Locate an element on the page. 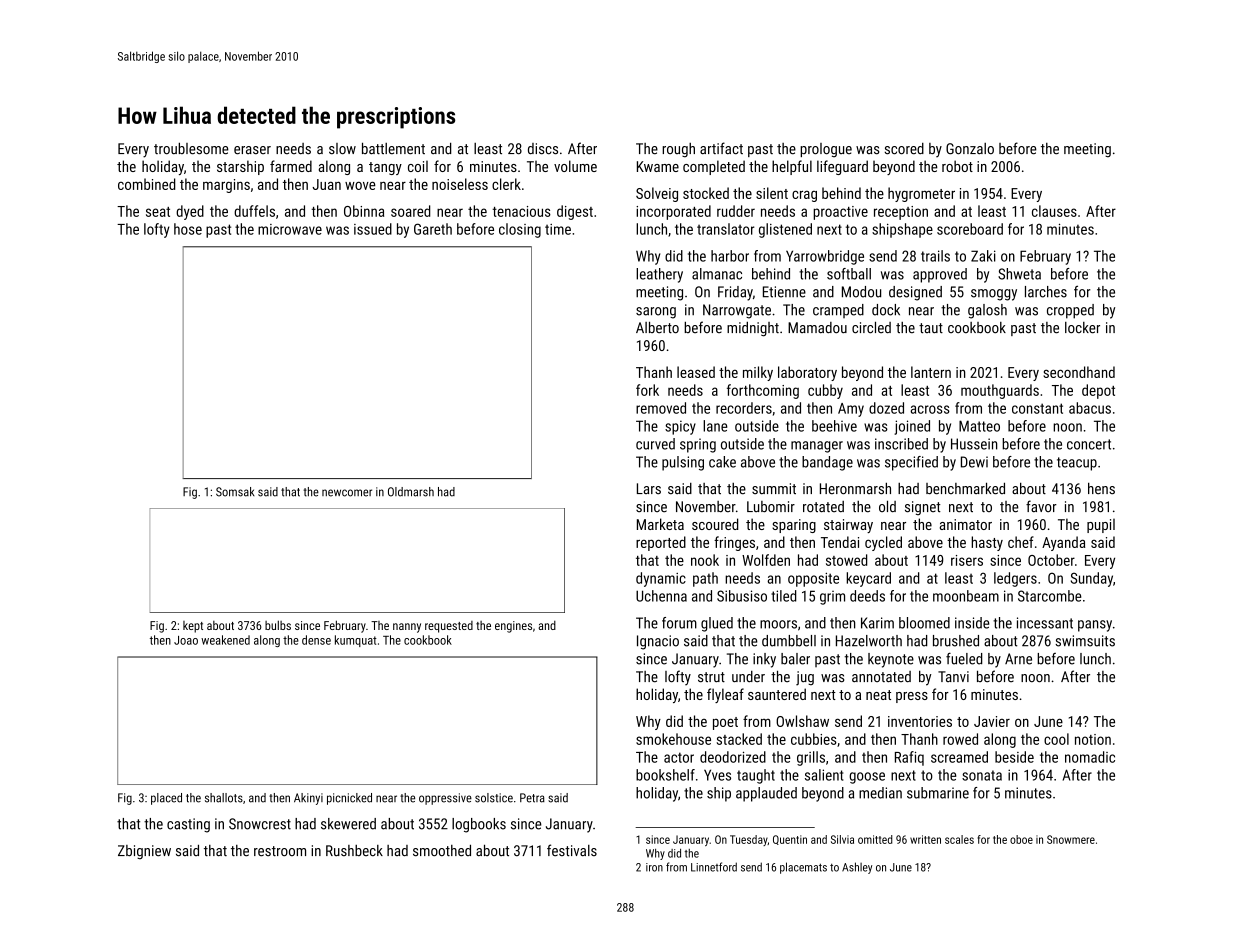 This page has width=1233, height=952. newcomer is located at coordinates (347, 493).
